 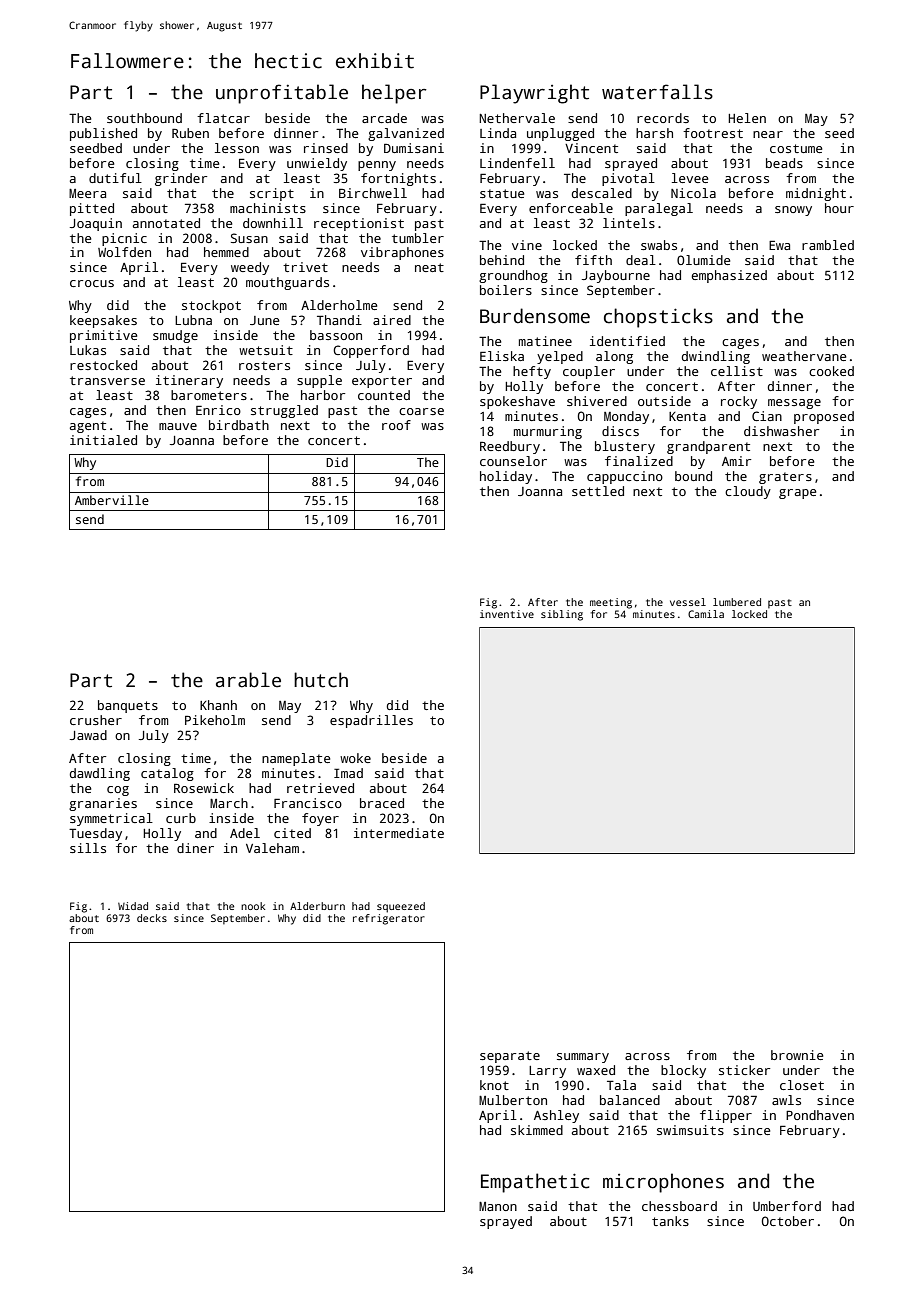 I want to click on summary, so click(x=583, y=1058).
